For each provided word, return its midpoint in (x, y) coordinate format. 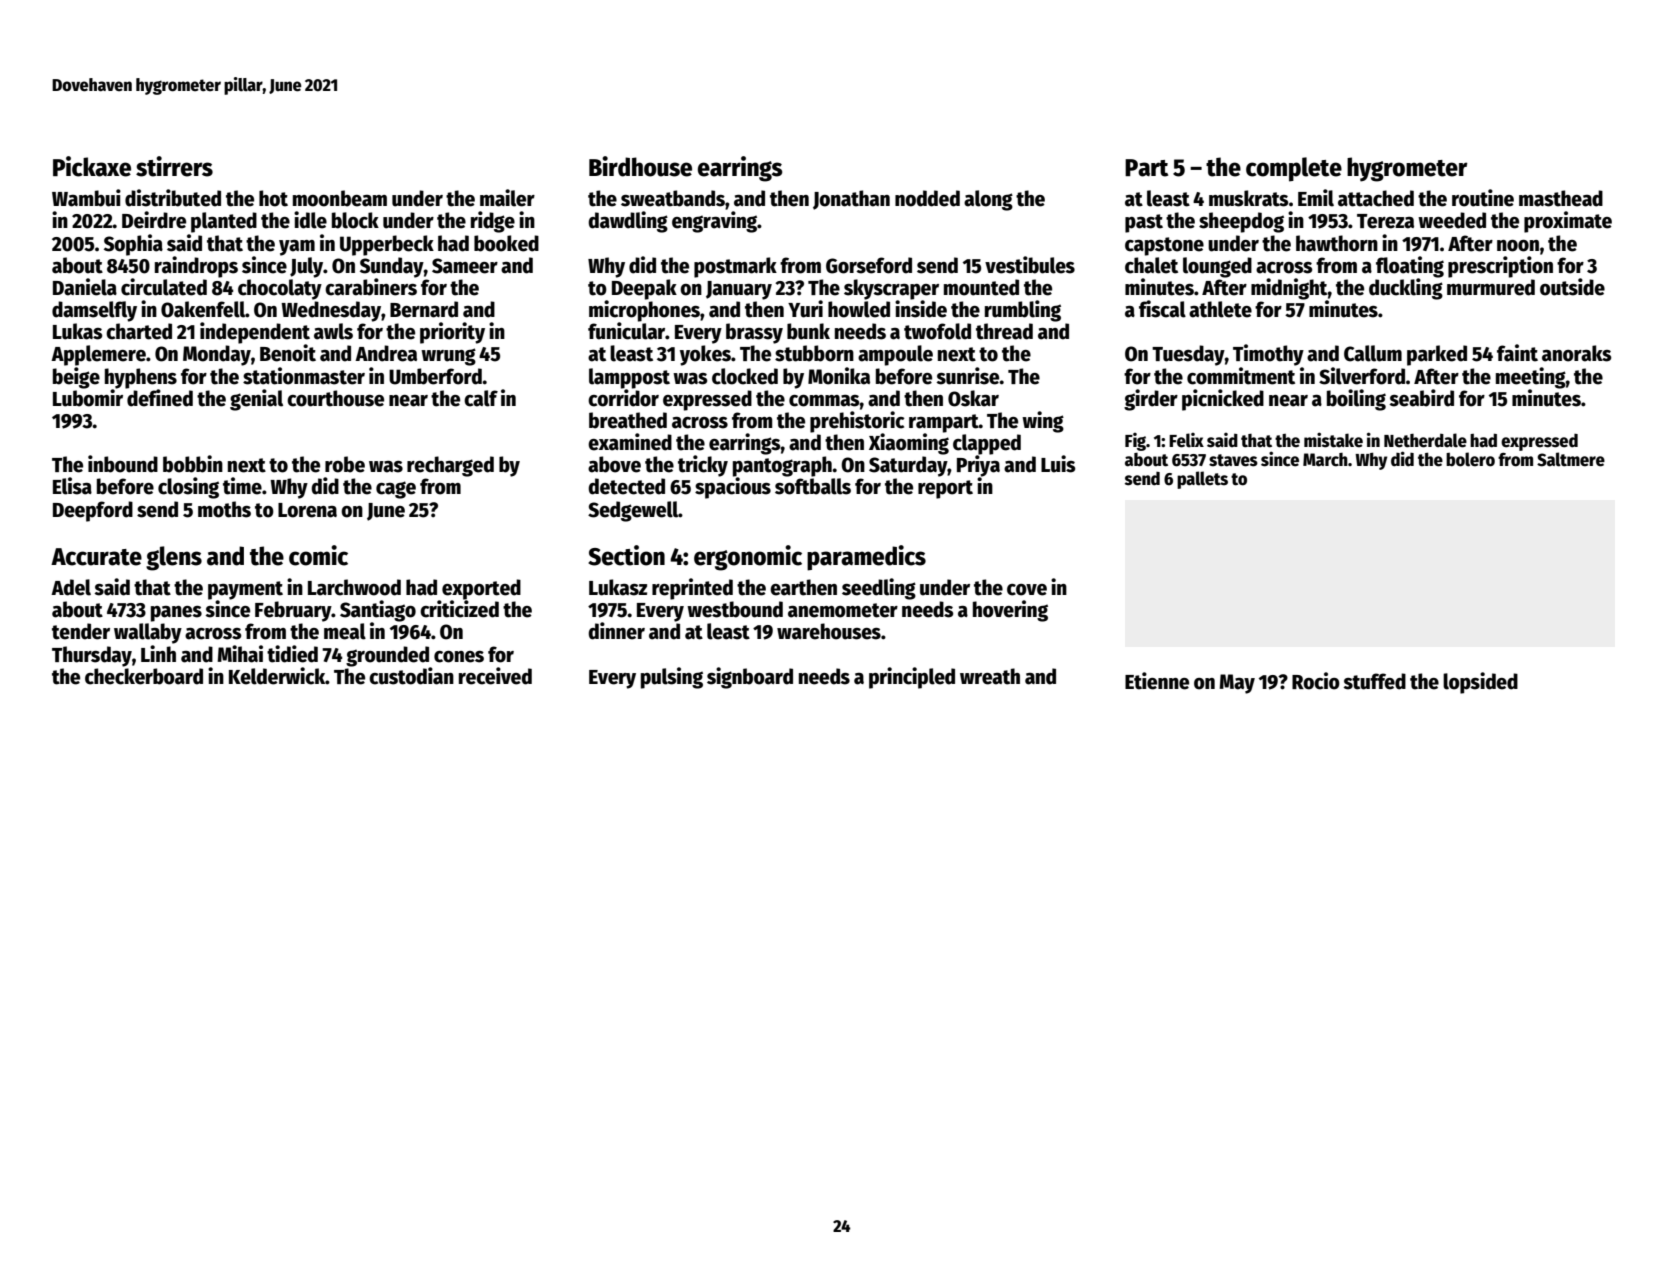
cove (1027, 590)
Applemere (98, 355)
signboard (750, 678)
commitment (1241, 376)
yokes (705, 355)
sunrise (968, 376)
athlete (1220, 309)
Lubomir (88, 398)
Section (626, 555)
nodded (927, 198)
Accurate (96, 557)
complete (1294, 169)
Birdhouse (640, 166)
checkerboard (144, 676)
